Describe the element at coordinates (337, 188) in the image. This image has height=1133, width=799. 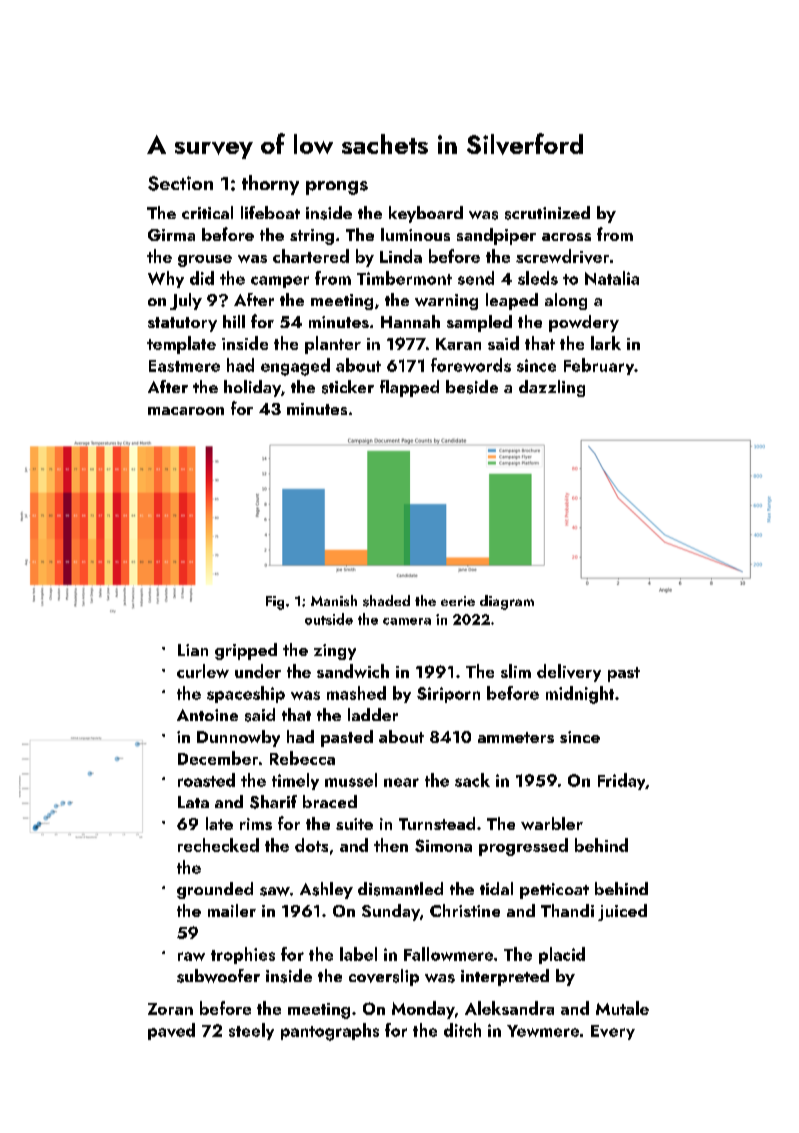
I see `prongs` at that location.
